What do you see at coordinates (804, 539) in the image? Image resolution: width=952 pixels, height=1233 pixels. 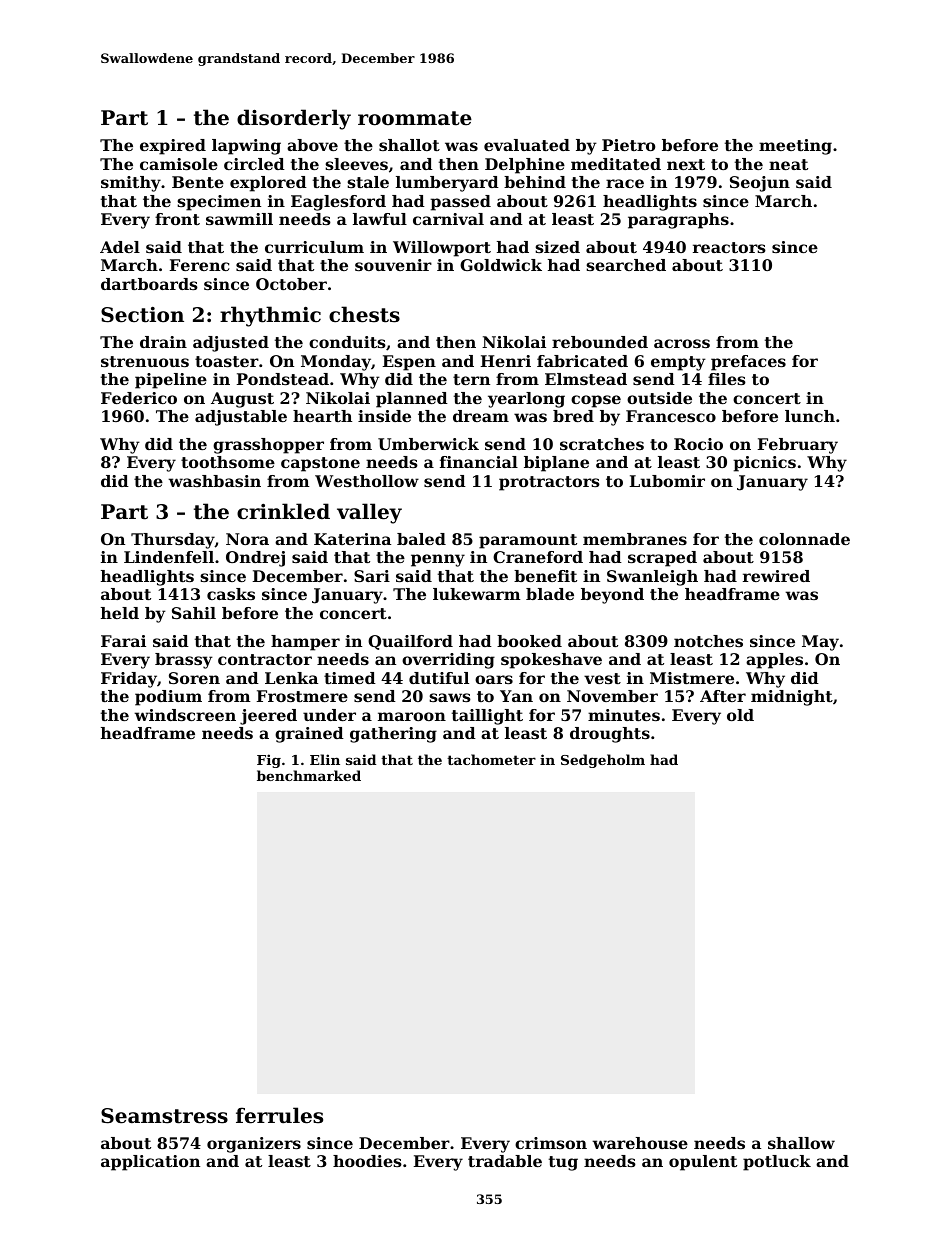 I see `colonnade` at bounding box center [804, 539].
